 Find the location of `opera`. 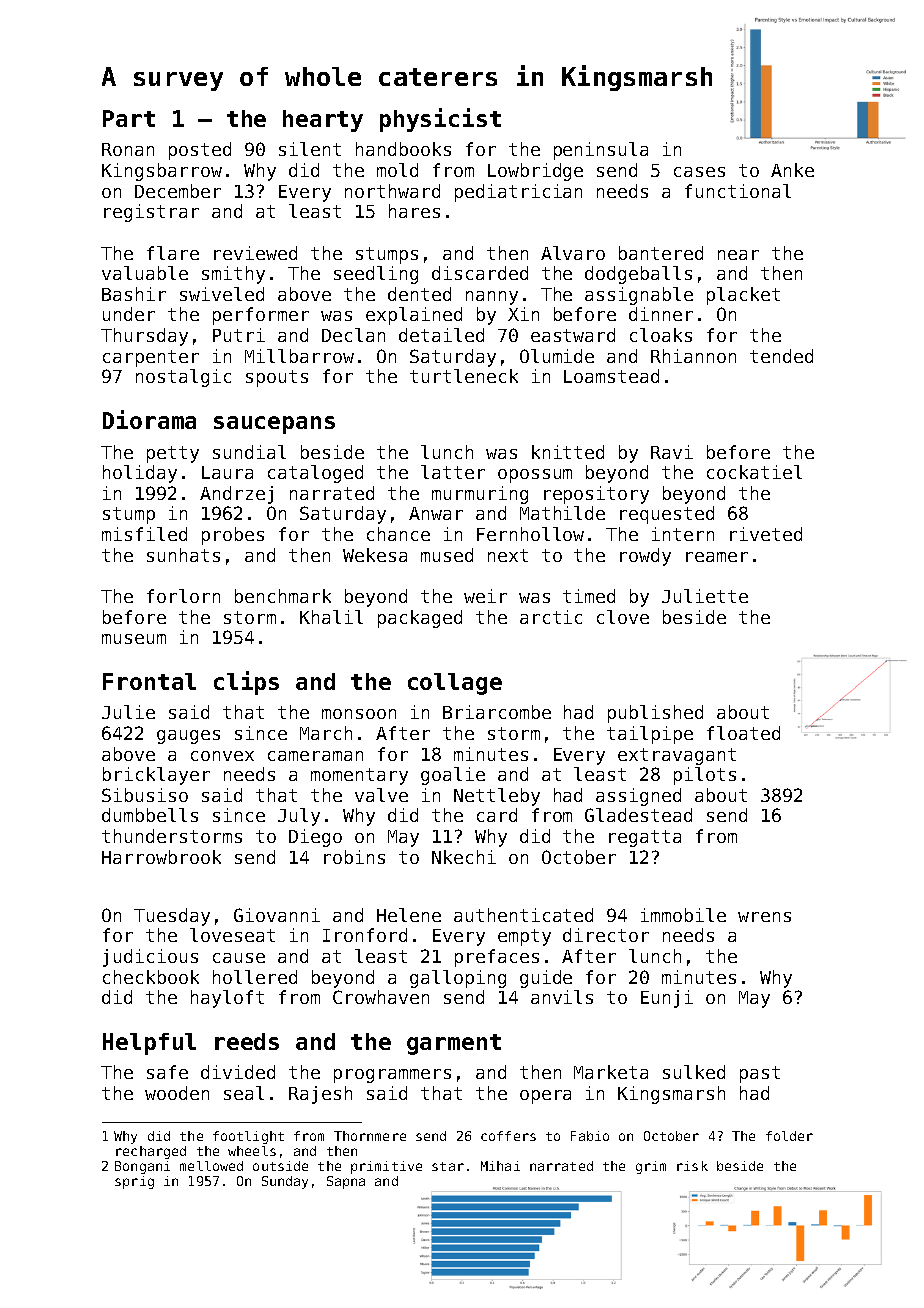

opera is located at coordinates (545, 1097).
